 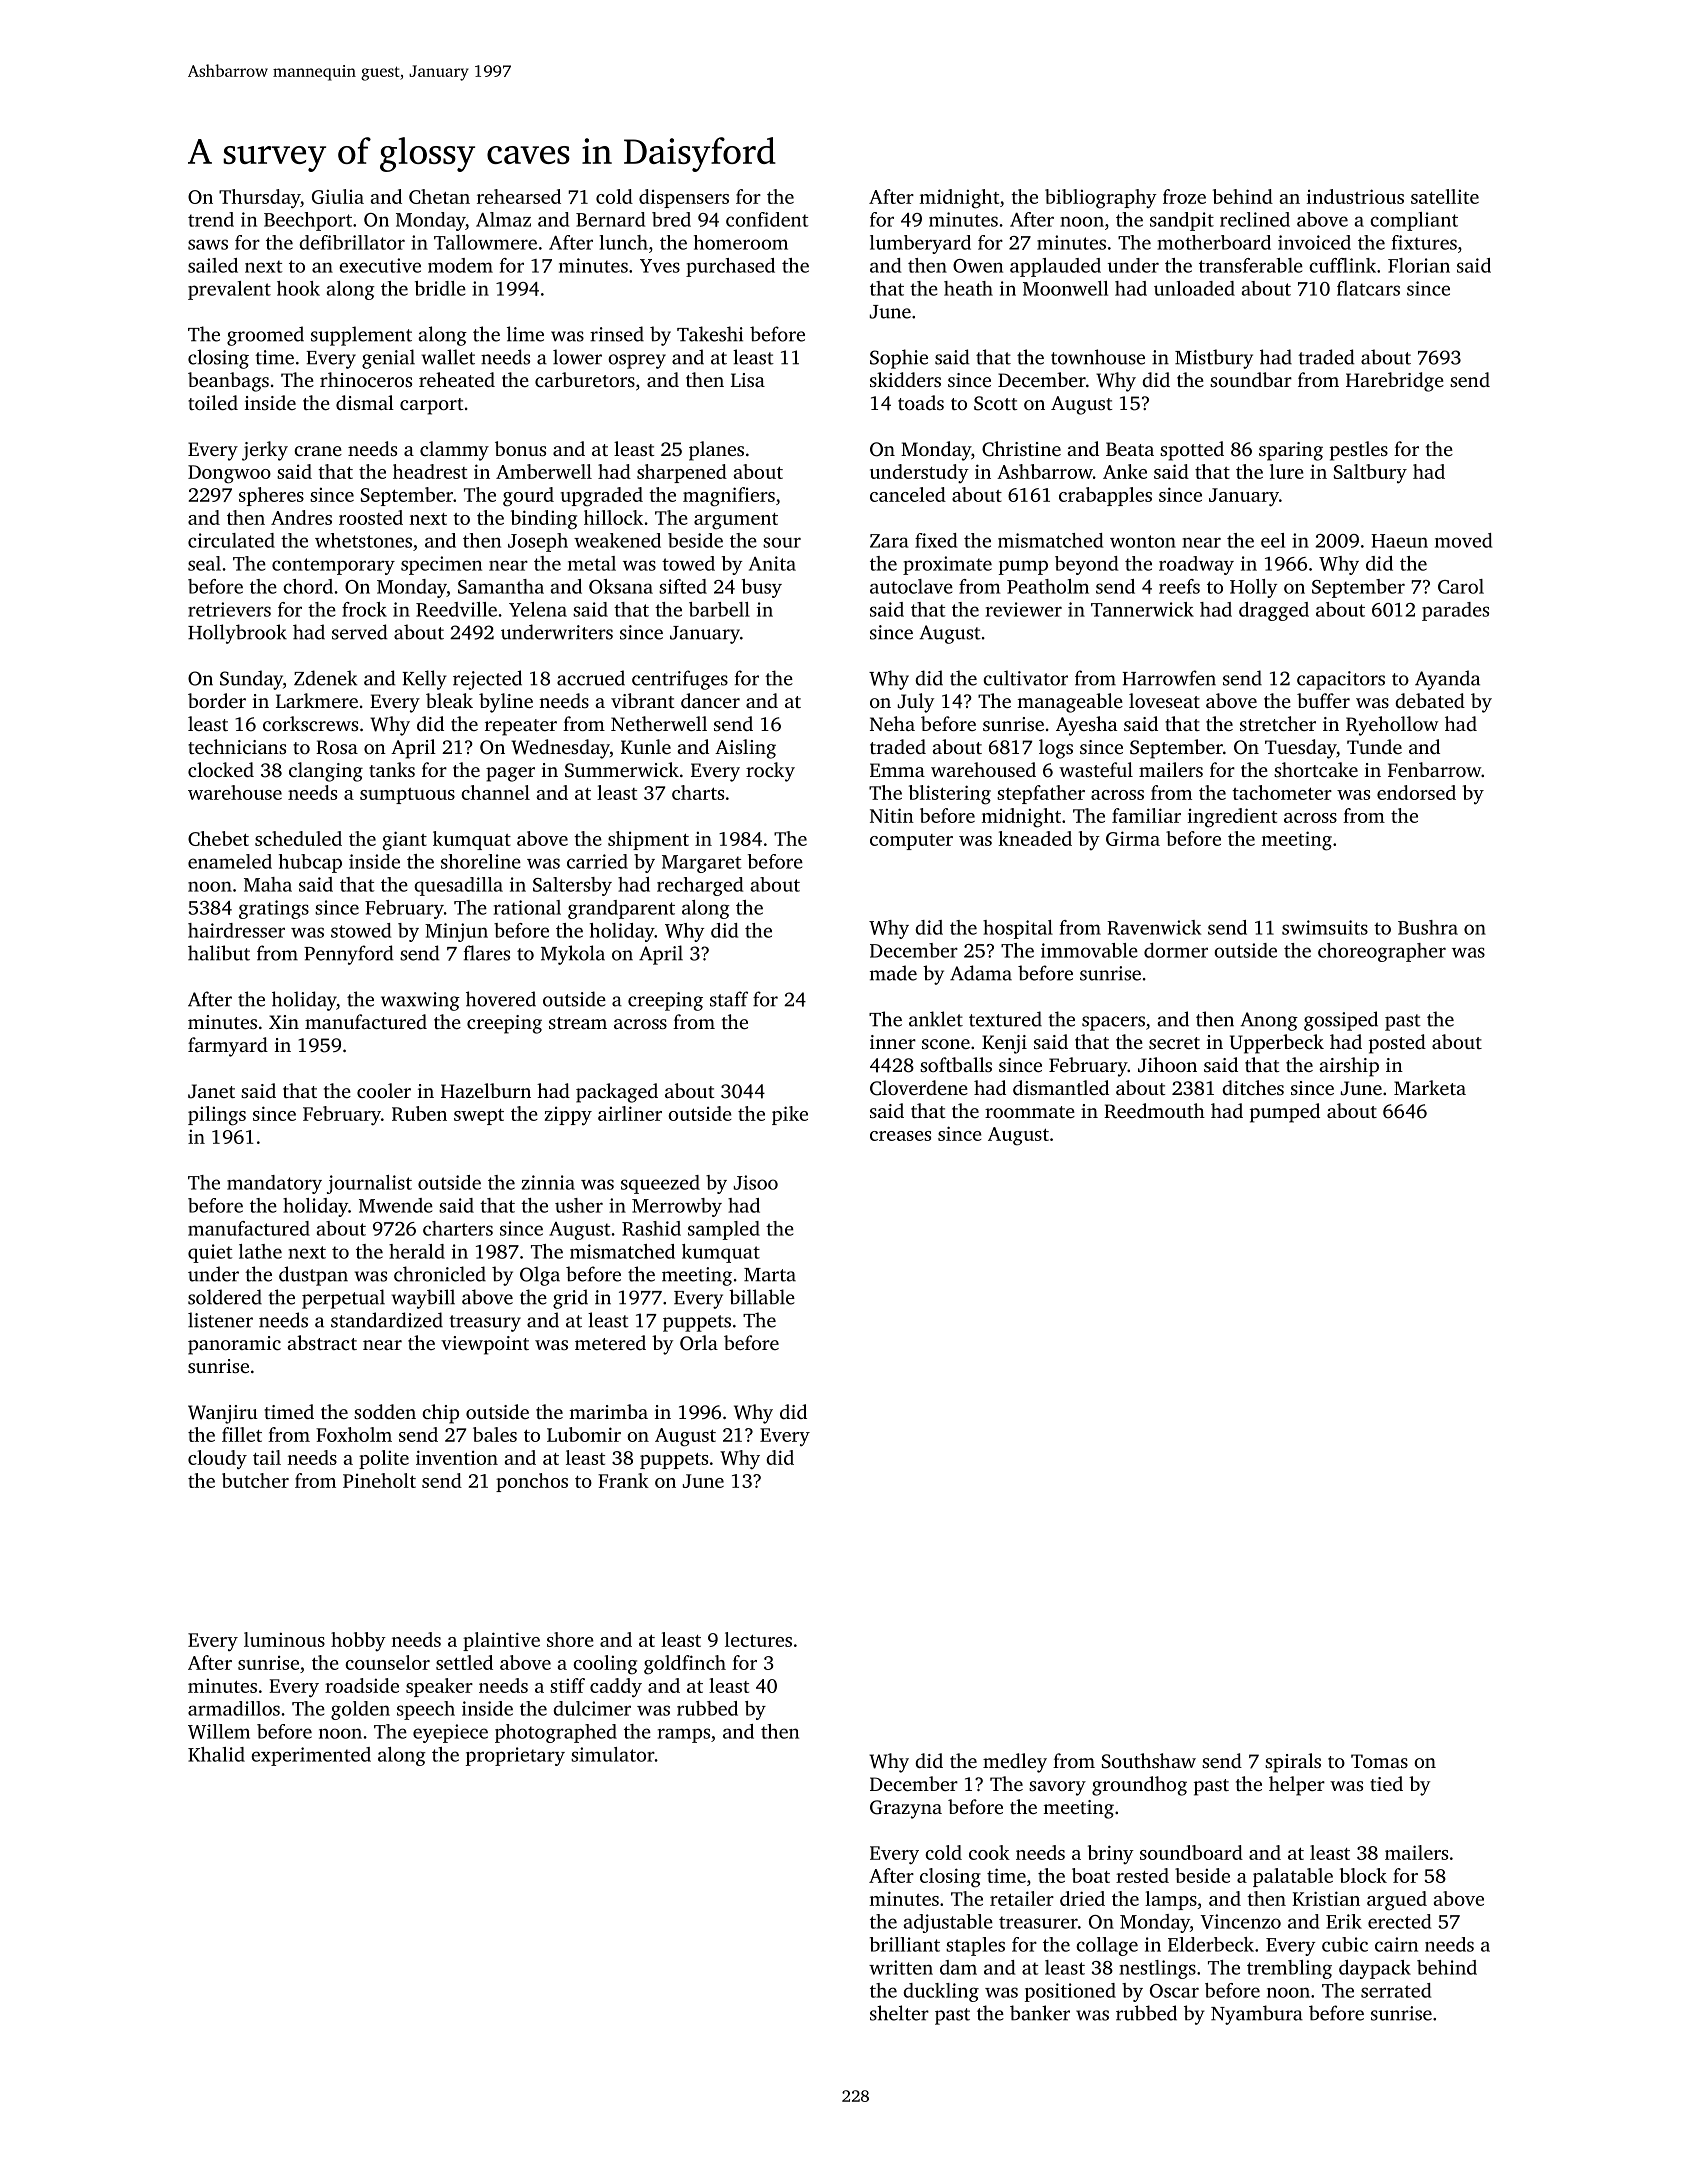 I want to click on pestles, so click(x=1359, y=451).
